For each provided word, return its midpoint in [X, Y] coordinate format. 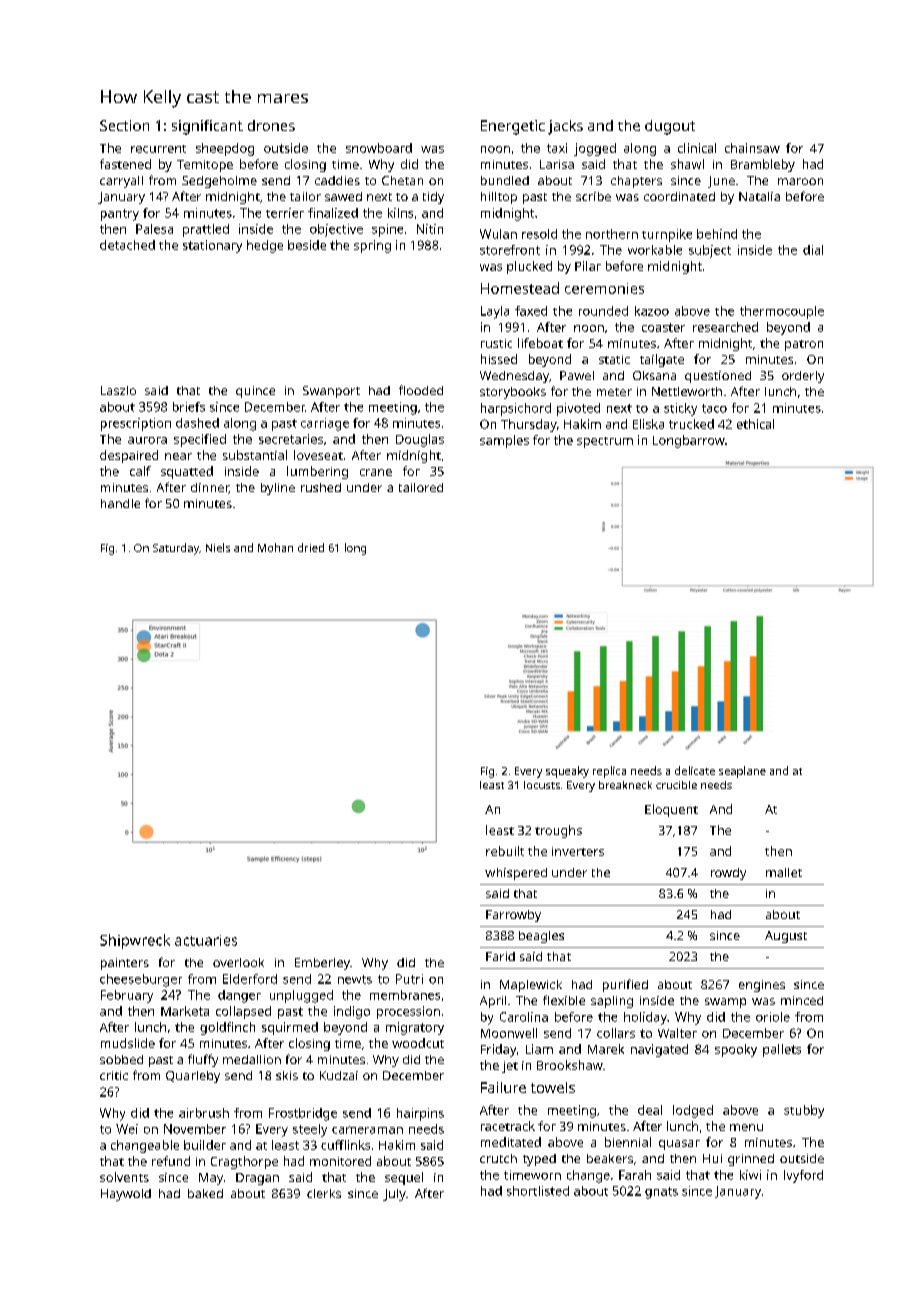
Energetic [513, 127]
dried [311, 547]
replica [609, 772]
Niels [218, 547]
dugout [670, 127]
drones [271, 125]
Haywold [126, 1195]
